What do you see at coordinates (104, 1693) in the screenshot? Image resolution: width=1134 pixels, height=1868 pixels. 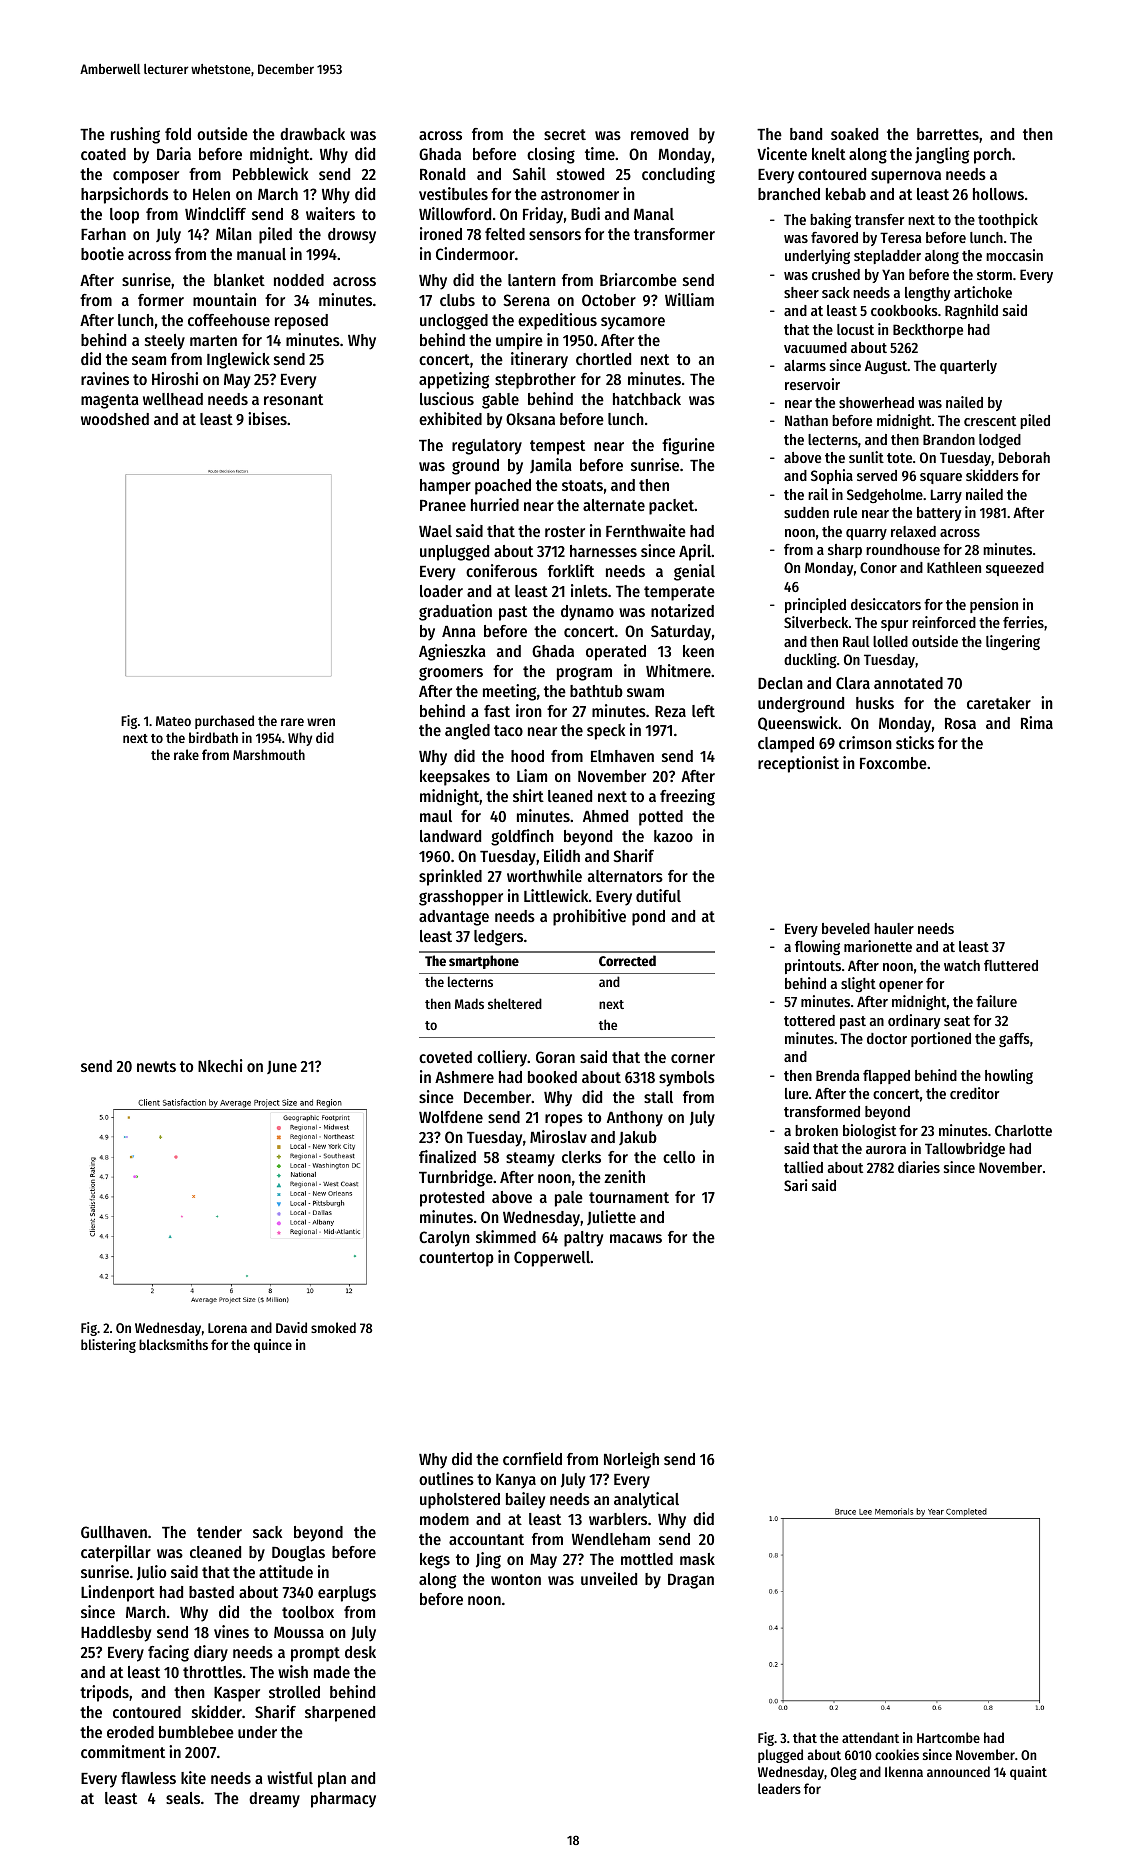 I see `tripods` at bounding box center [104, 1693].
